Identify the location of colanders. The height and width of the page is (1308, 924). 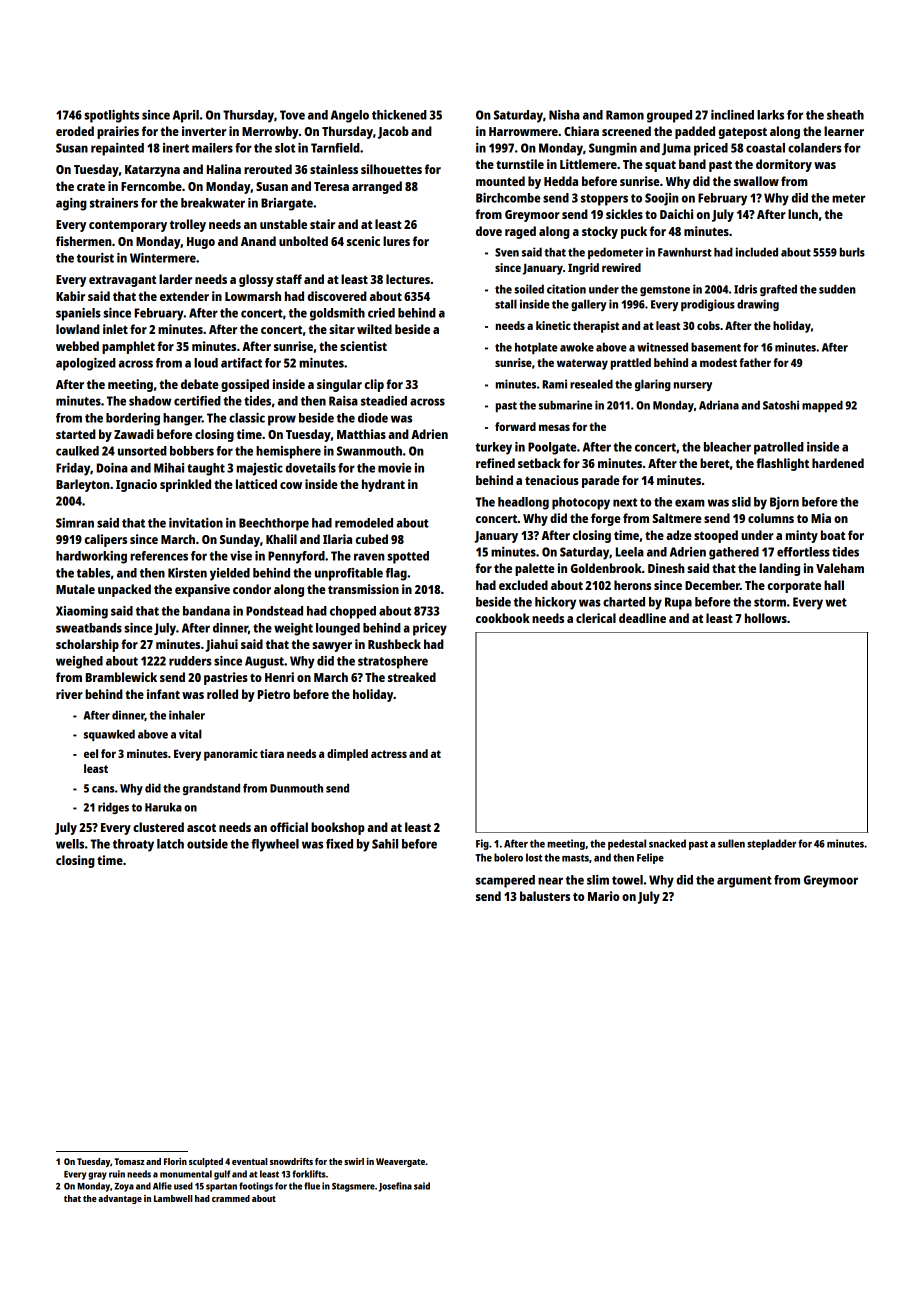
(815, 148).
